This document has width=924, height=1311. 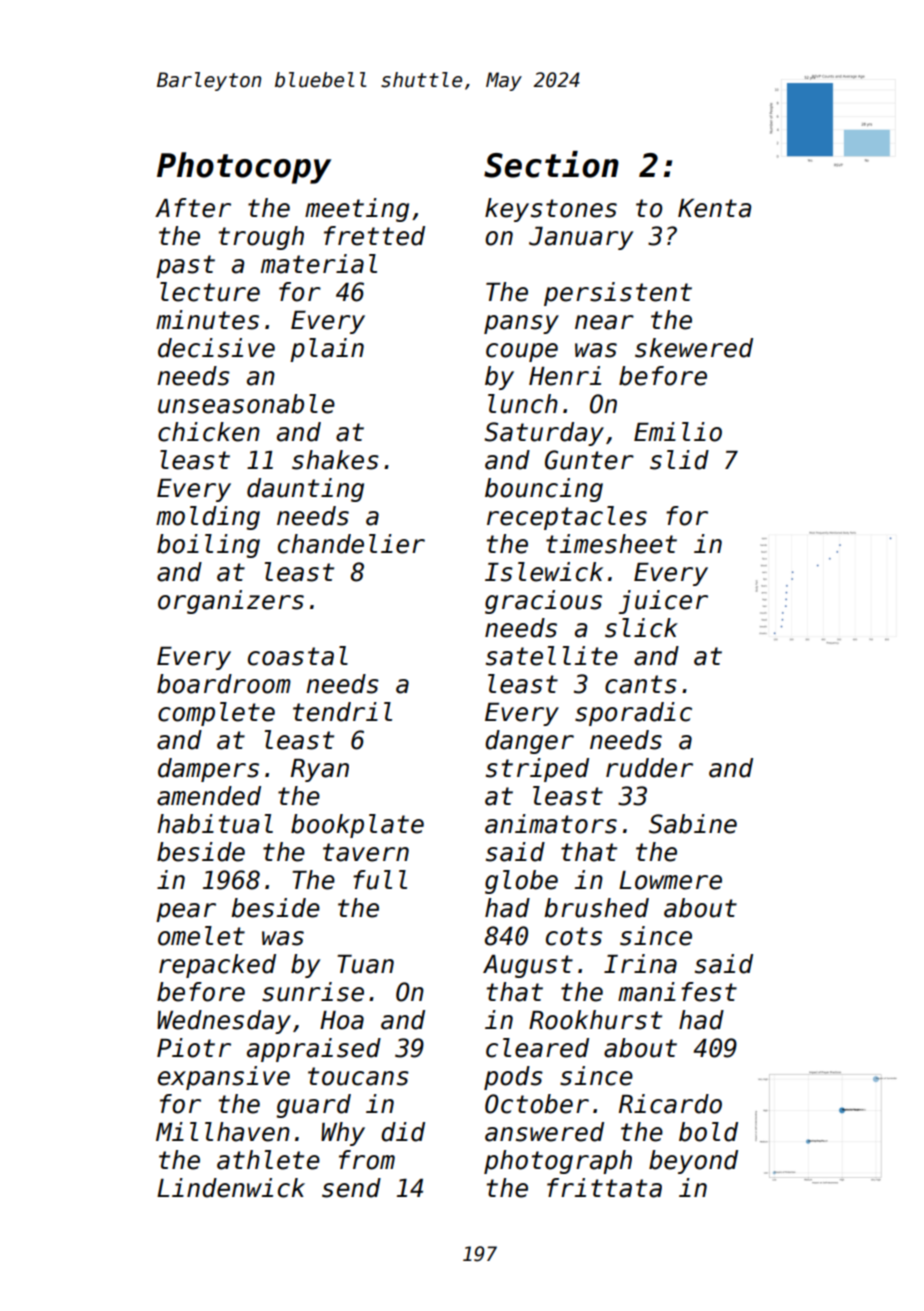 What do you see at coordinates (670, 880) in the document?
I see `Lowmere` at bounding box center [670, 880].
